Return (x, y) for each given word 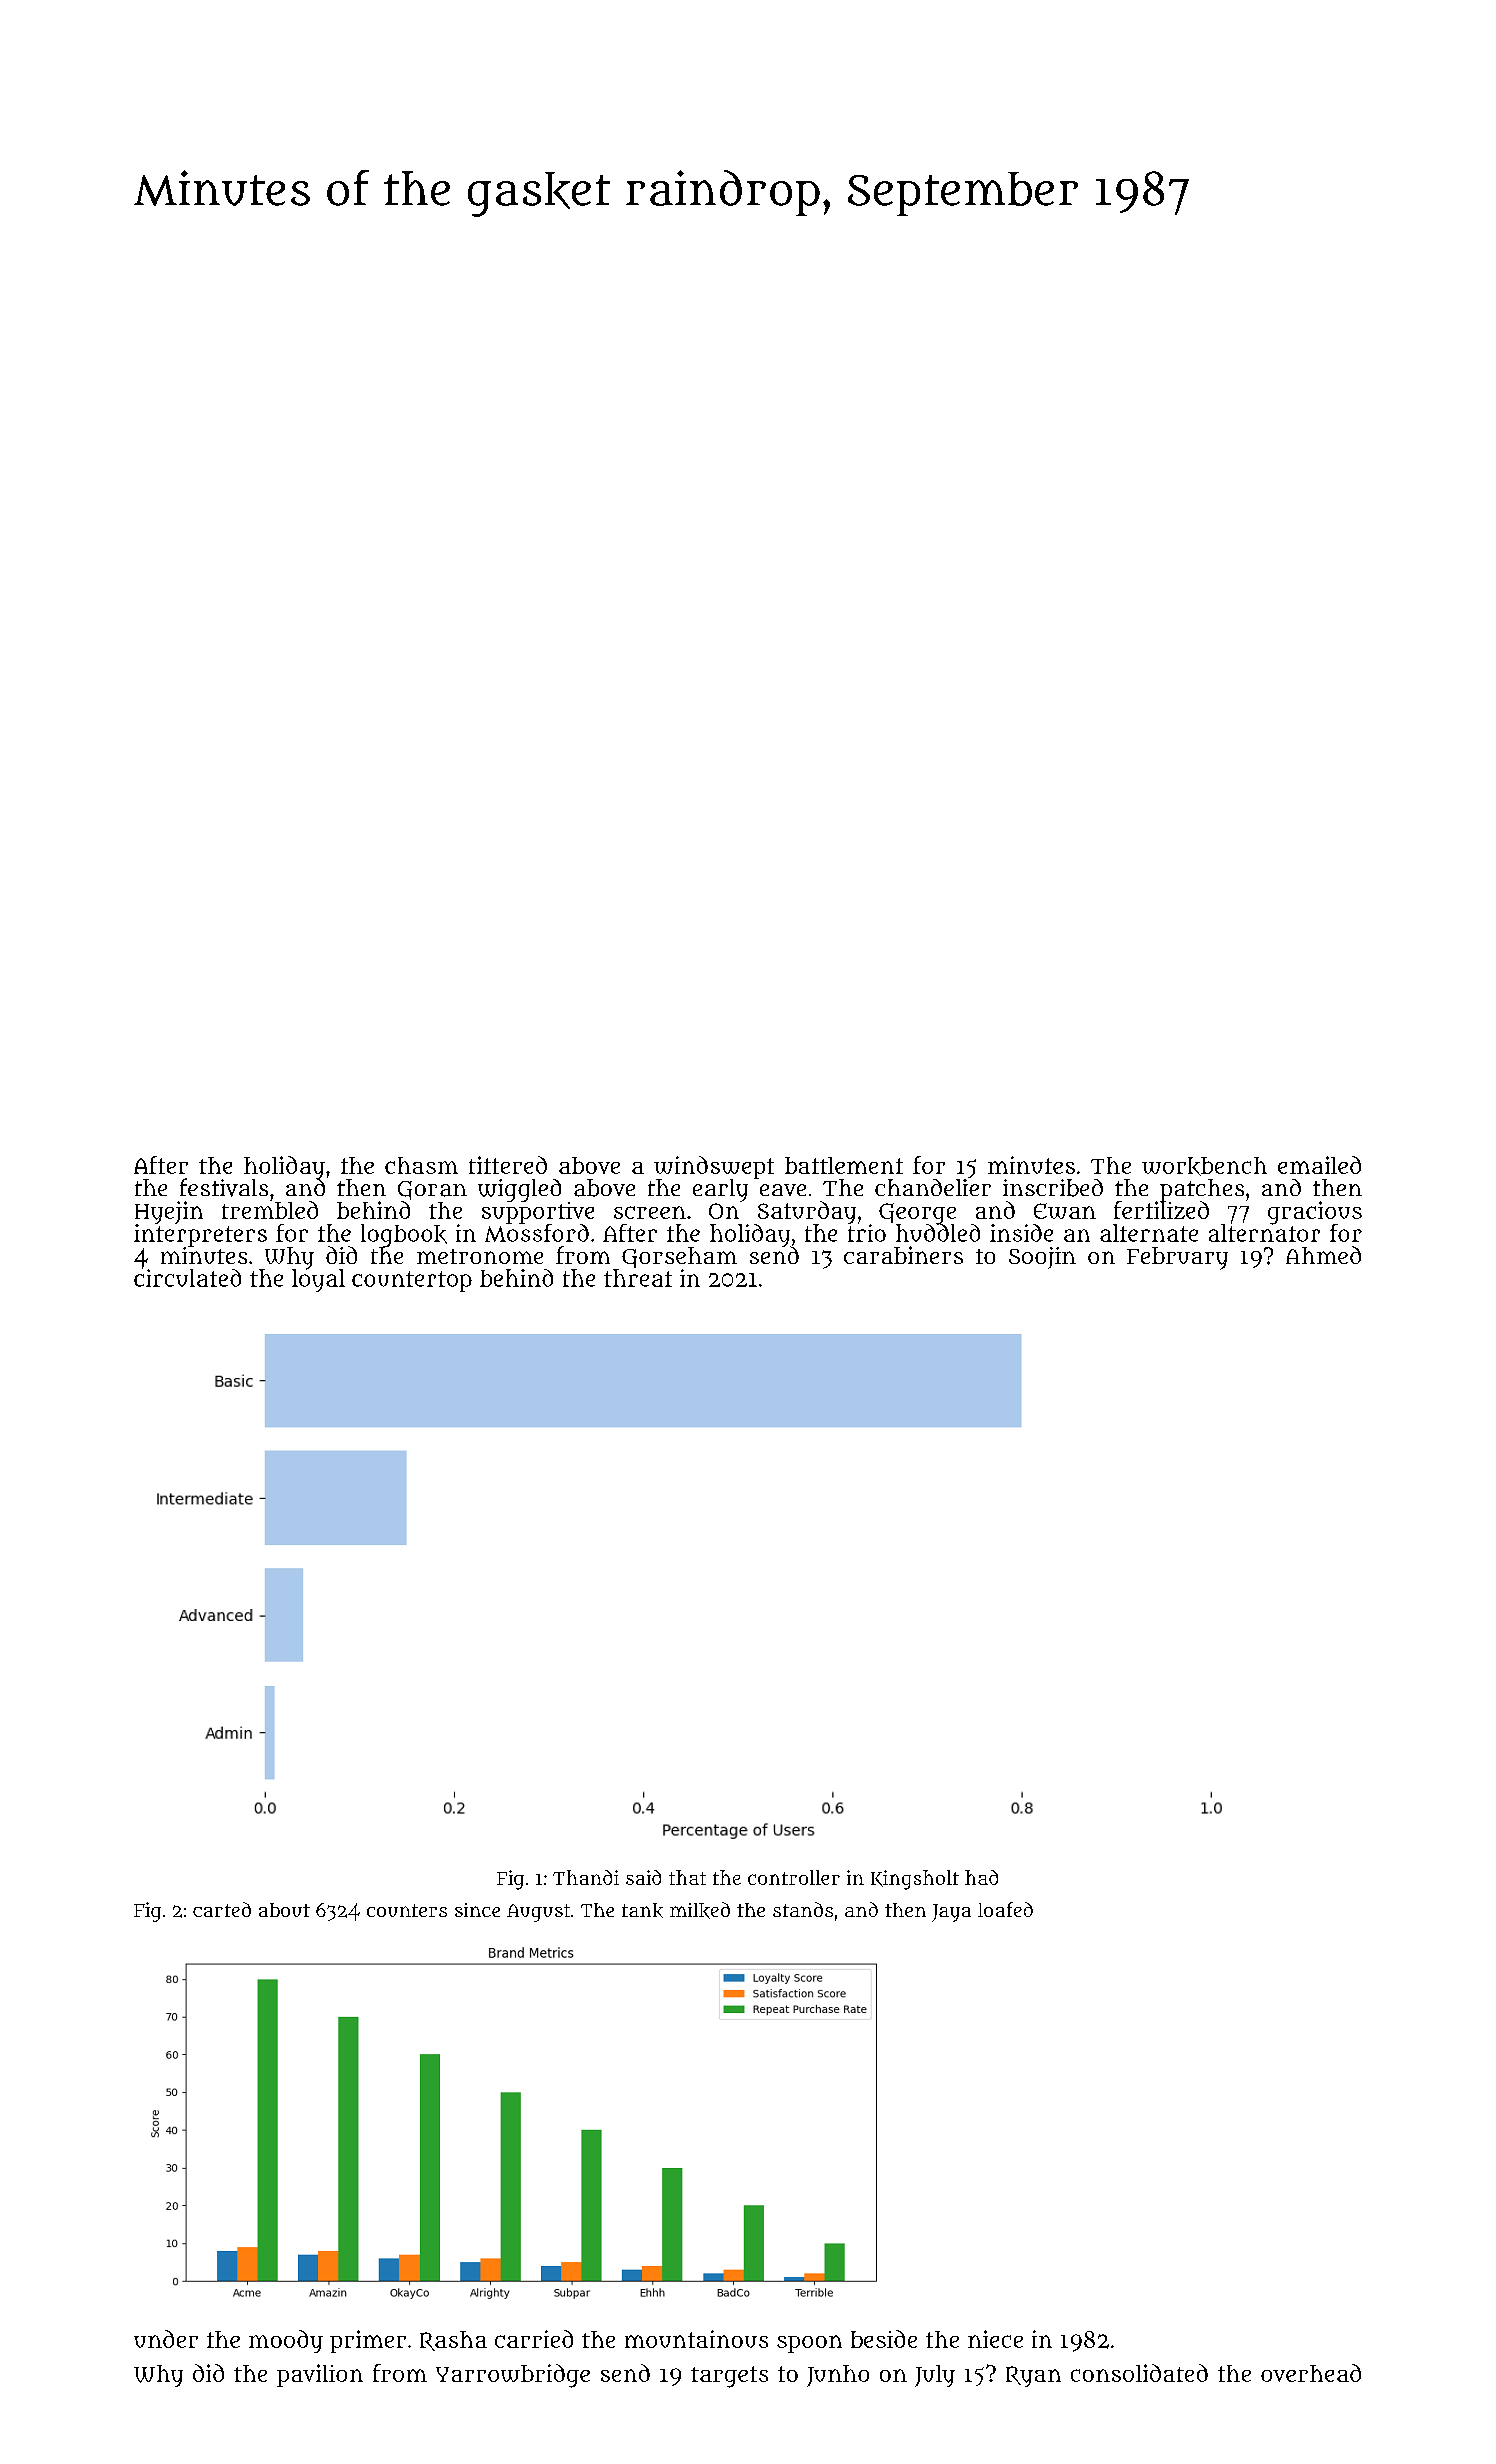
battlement (844, 1165)
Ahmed (1323, 1255)
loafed (1005, 1909)
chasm (421, 1165)
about (284, 1910)
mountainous (696, 2339)
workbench (1204, 1166)
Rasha (453, 2341)
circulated (187, 1278)
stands (803, 1909)
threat (638, 1278)
